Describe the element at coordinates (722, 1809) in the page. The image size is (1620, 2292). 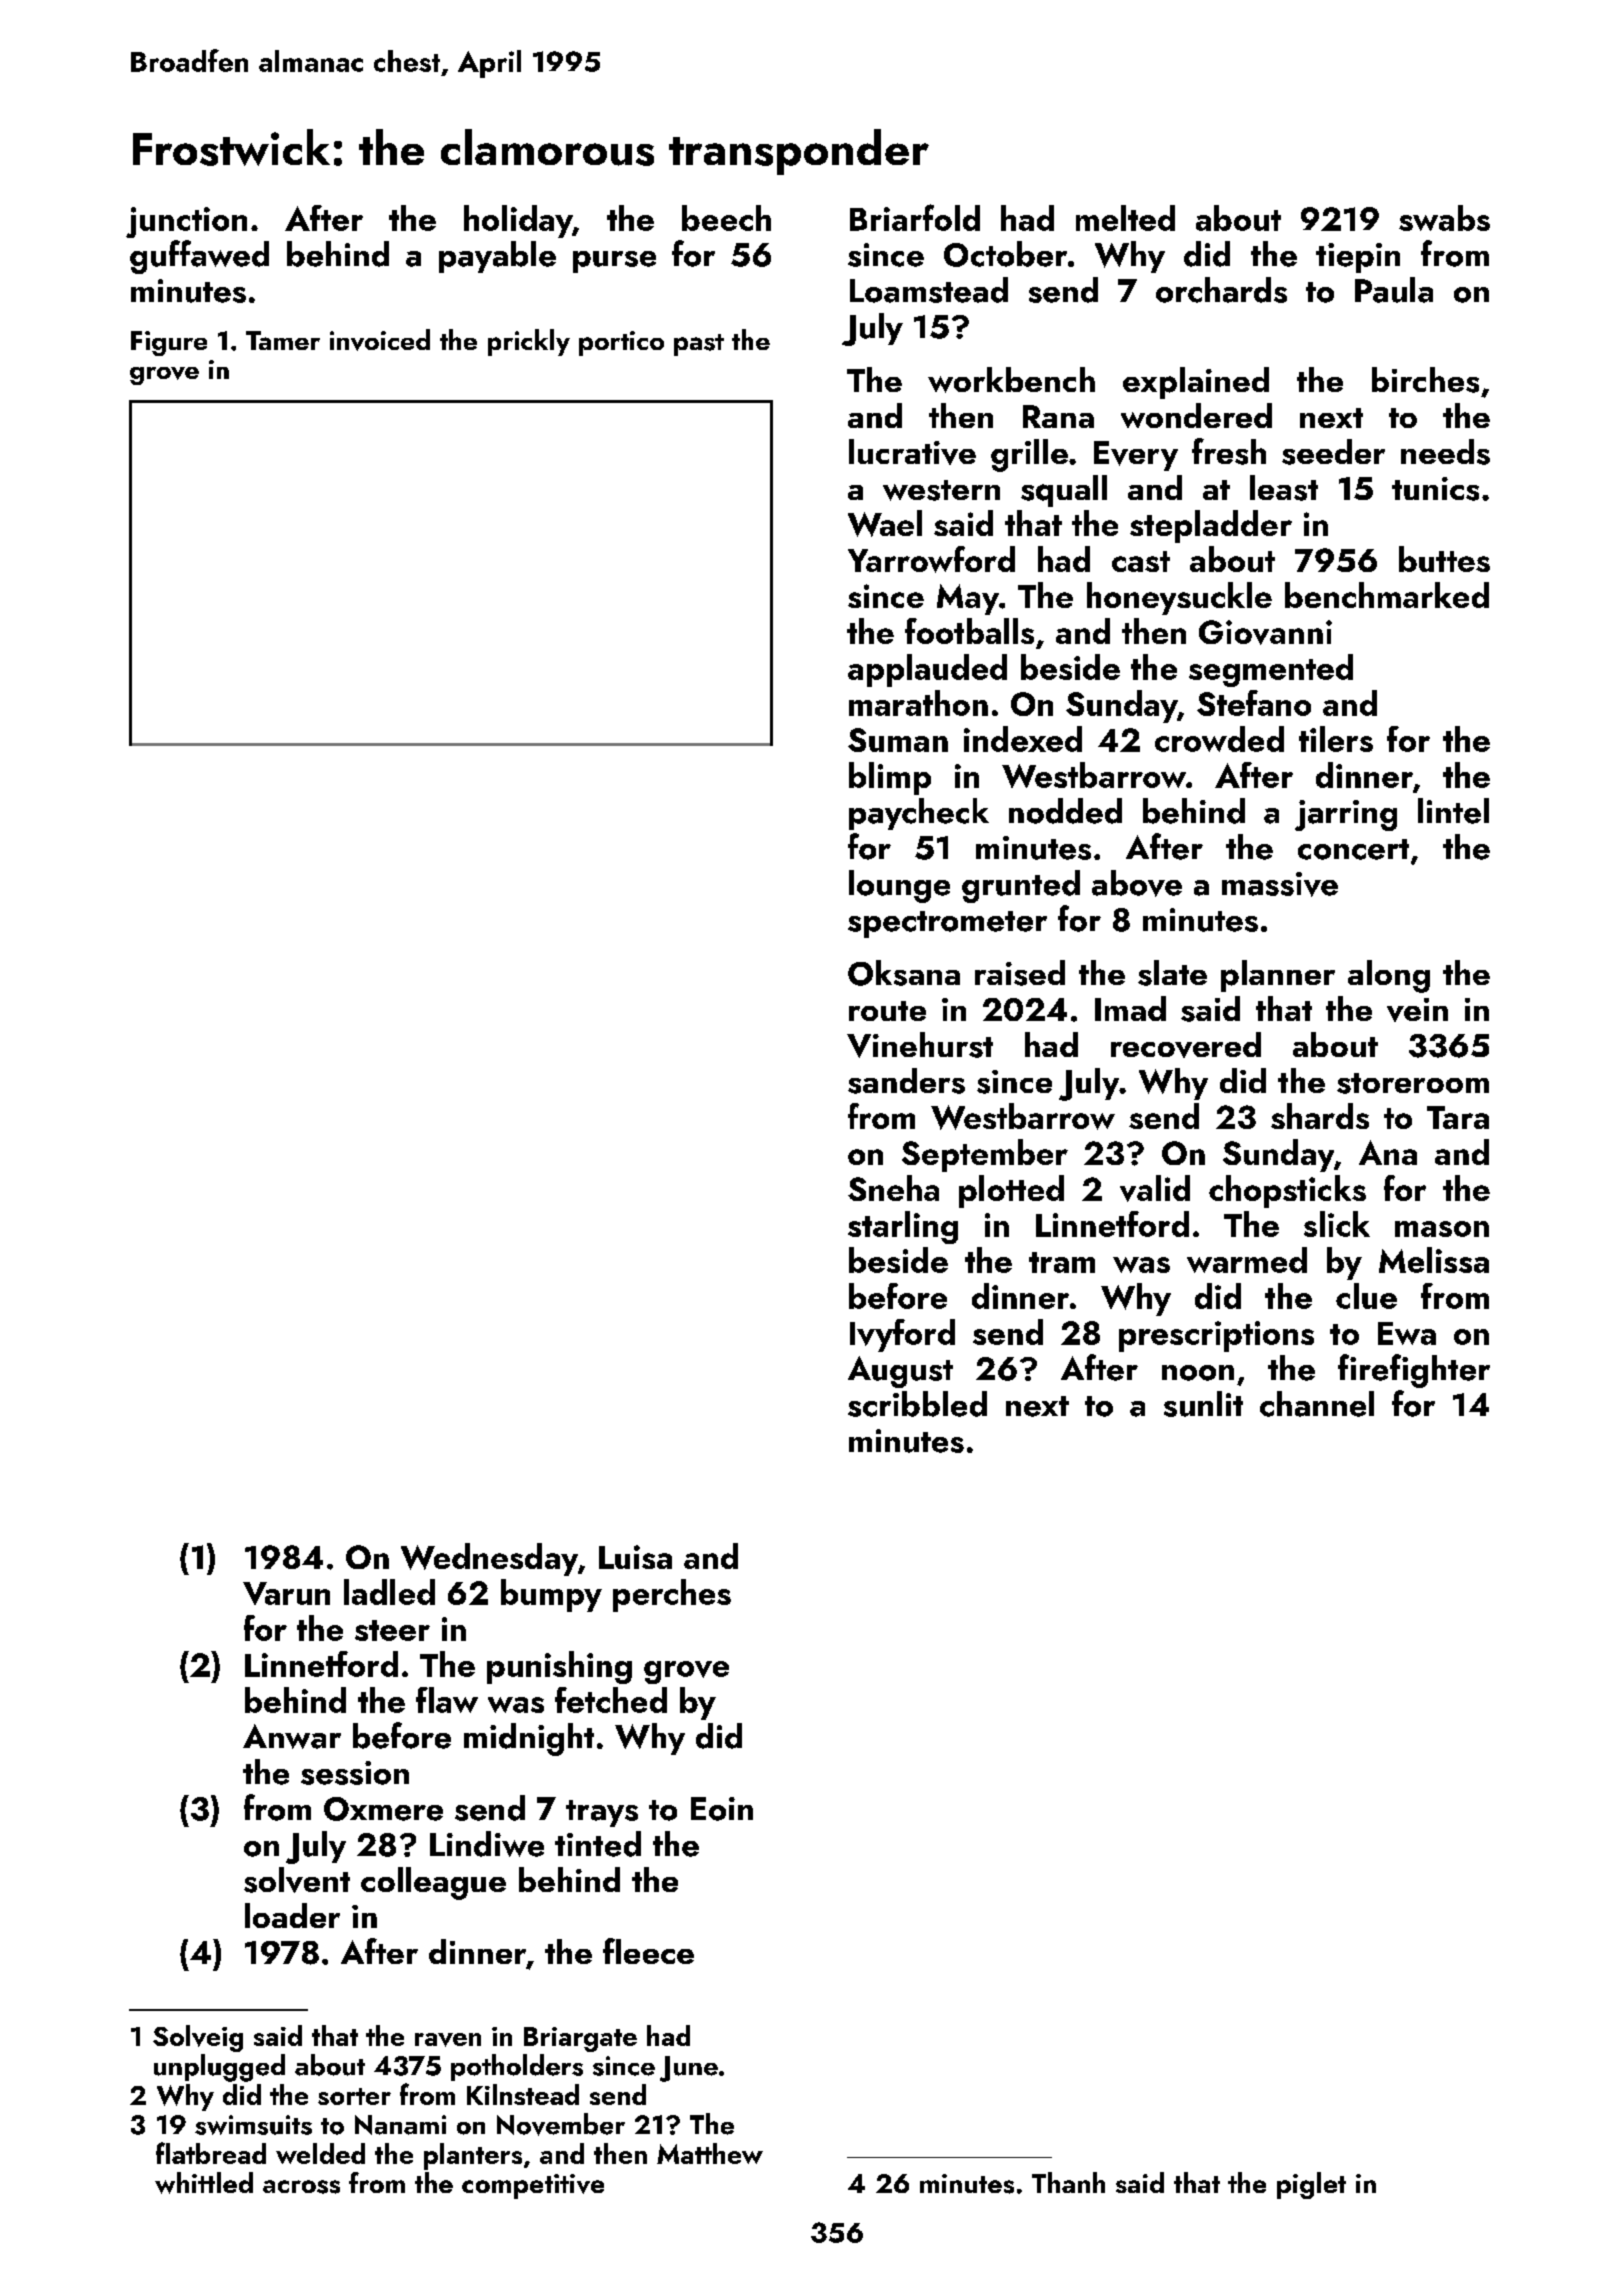
I see `Eoin` at that location.
